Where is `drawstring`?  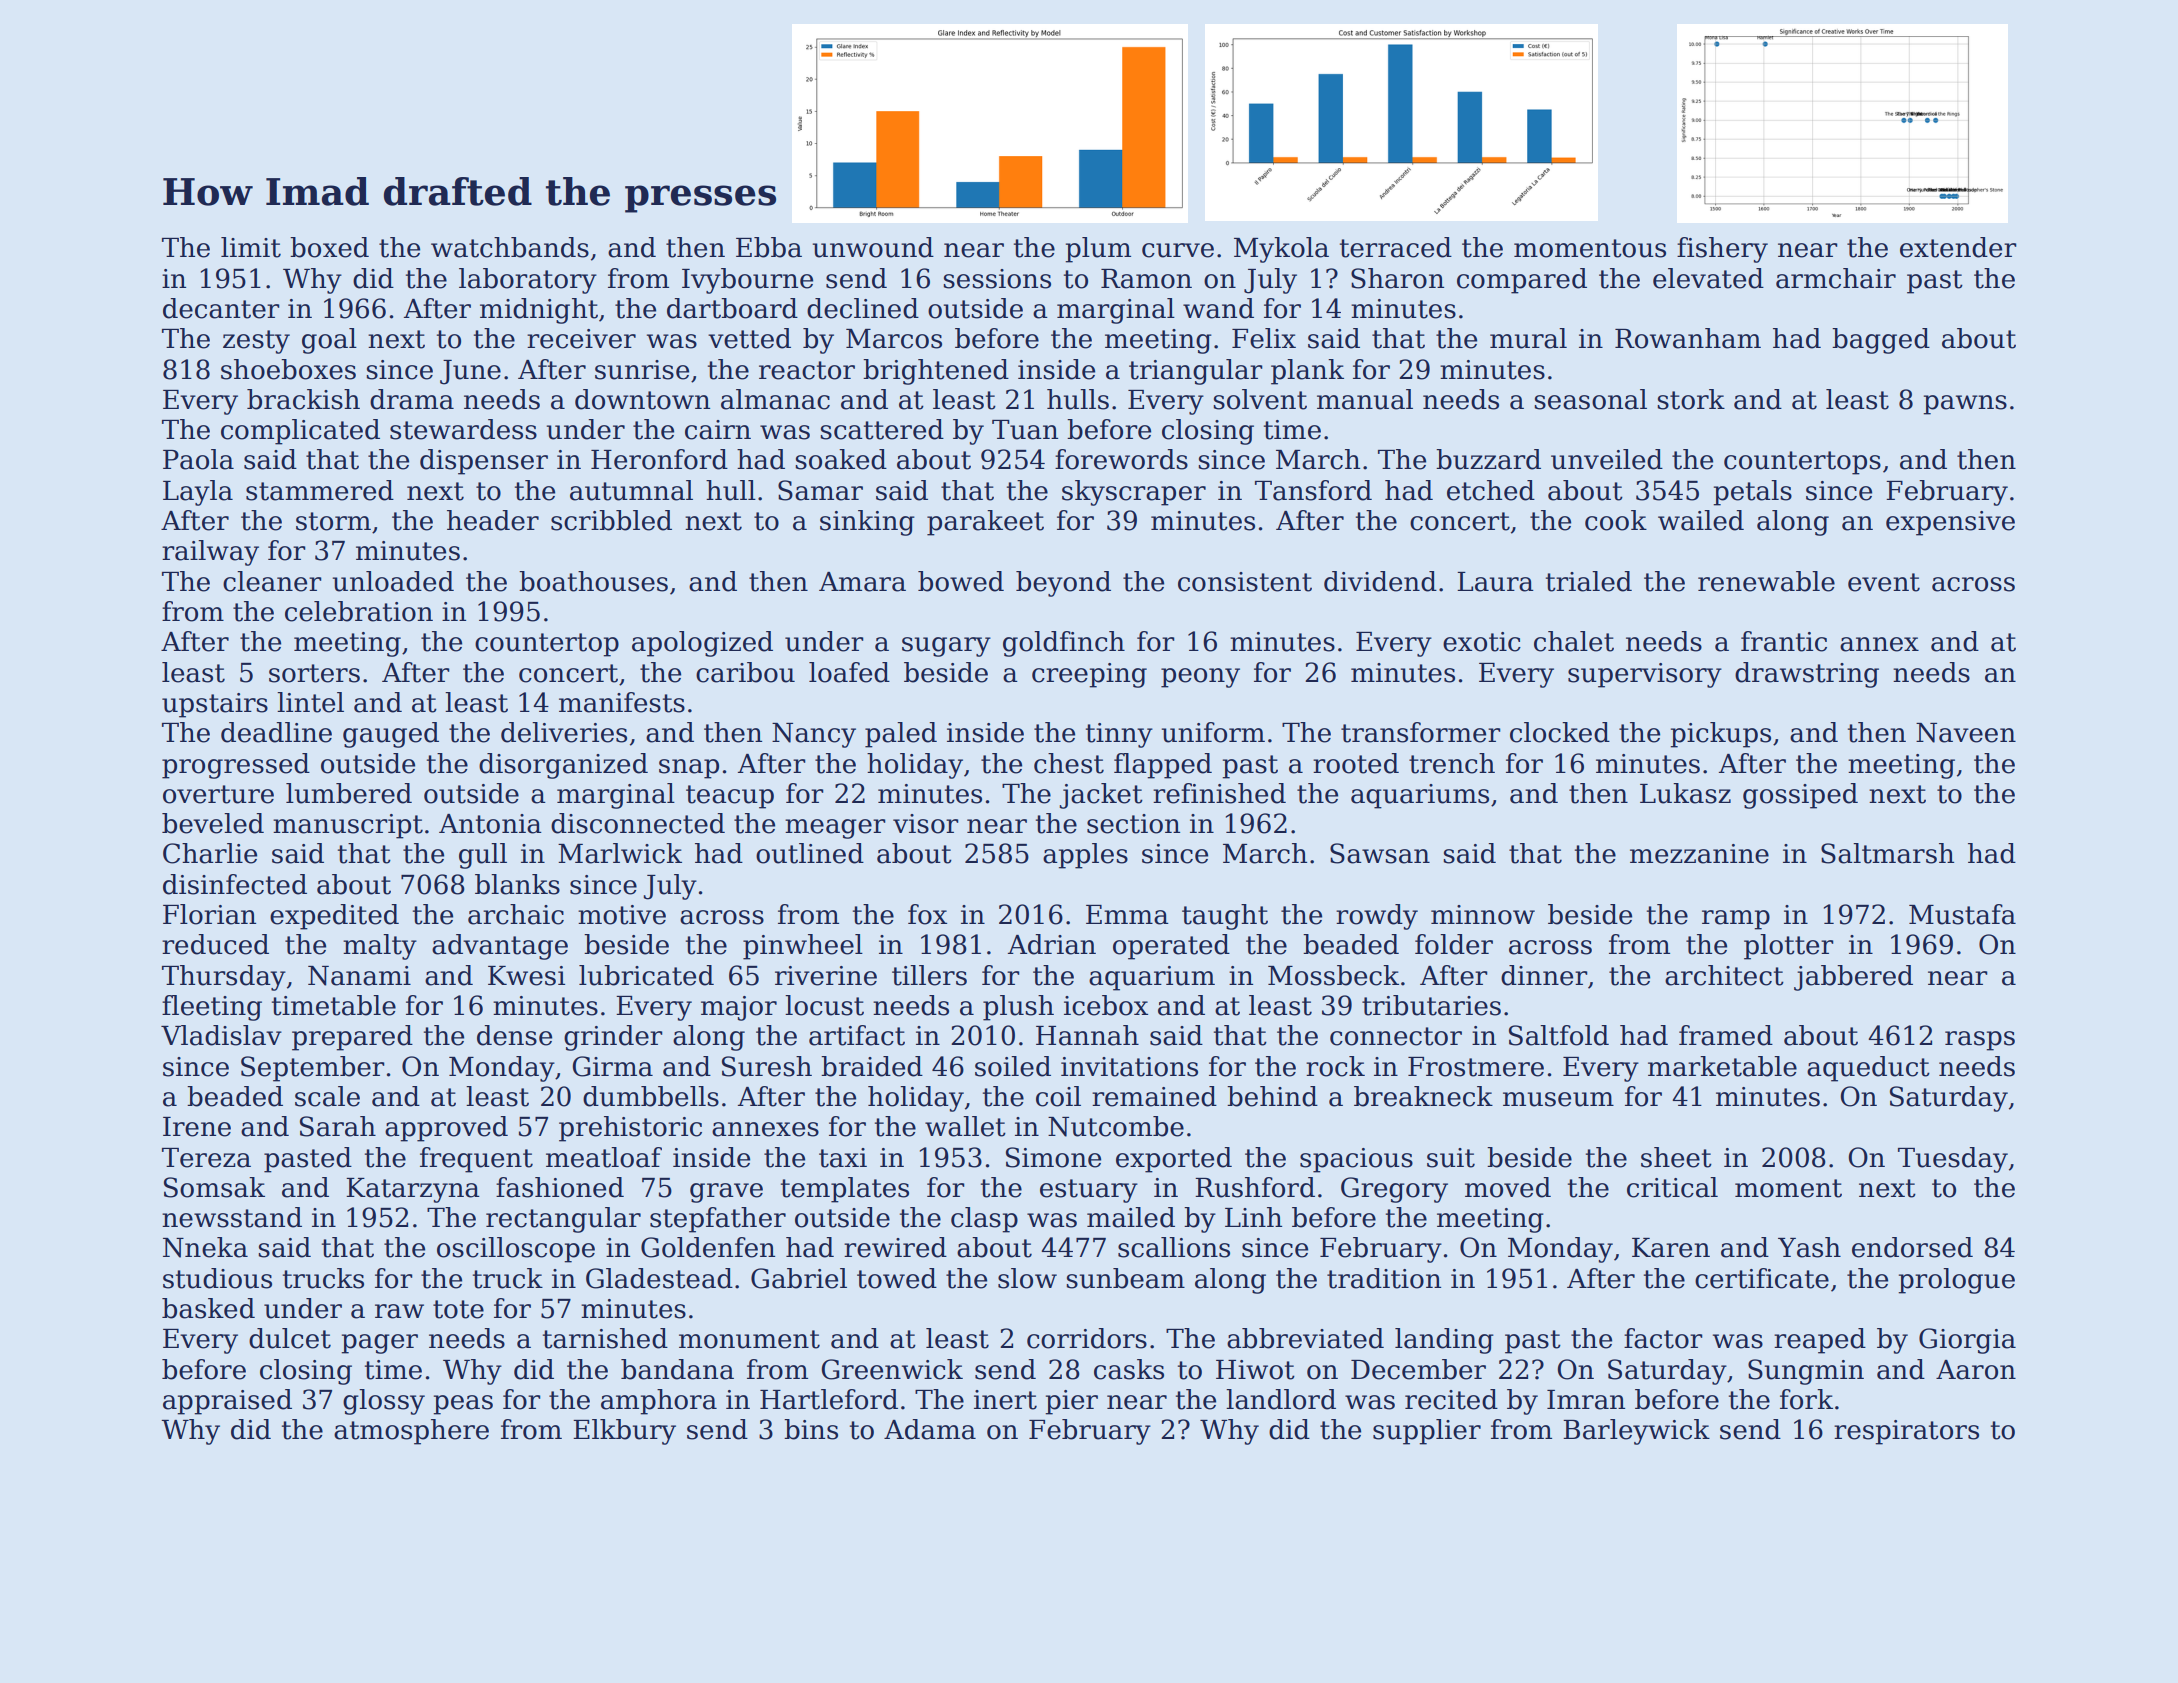
drawstring is located at coordinates (1807, 675).
